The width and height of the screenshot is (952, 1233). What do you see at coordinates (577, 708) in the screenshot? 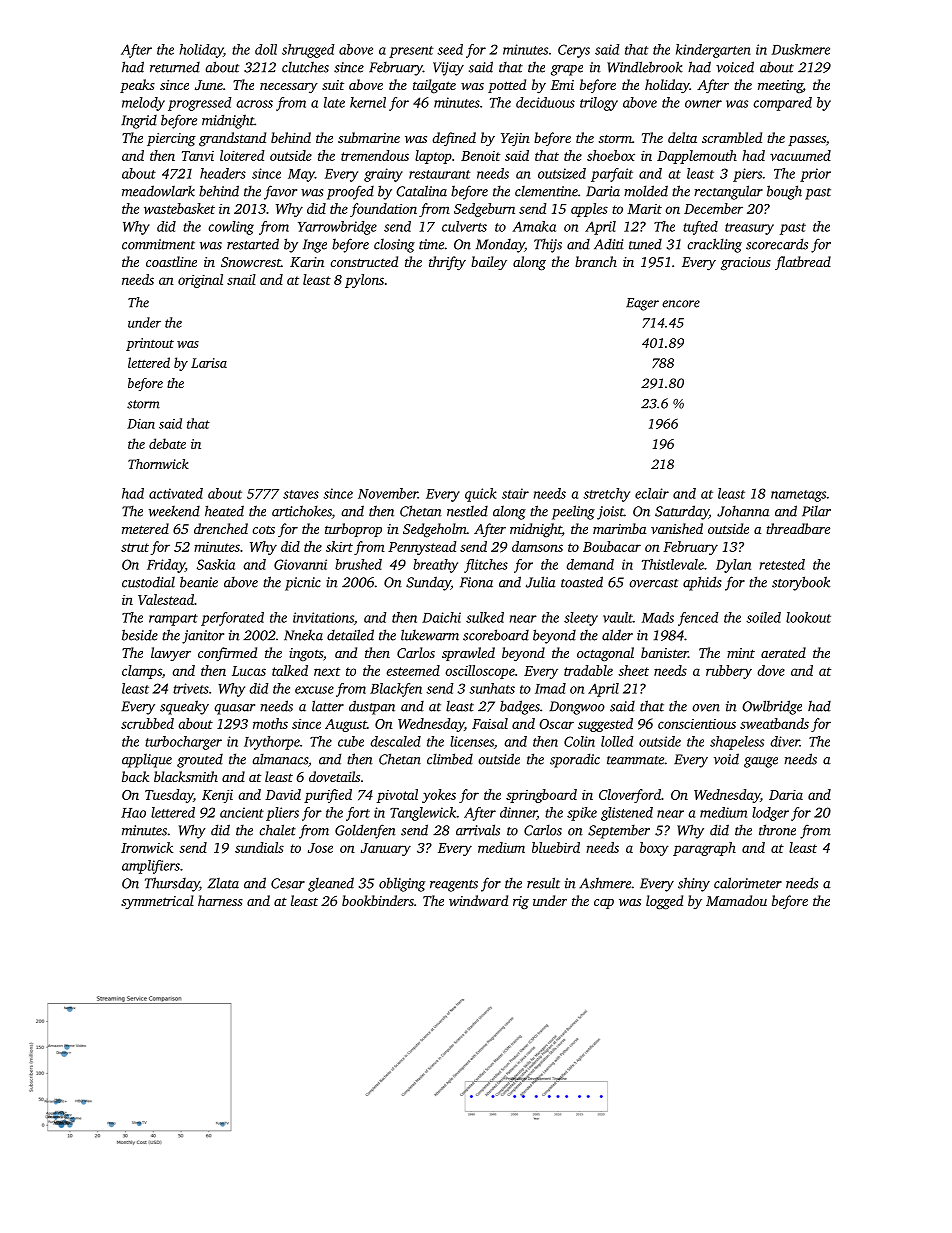
I see `Dongwoo` at bounding box center [577, 708].
